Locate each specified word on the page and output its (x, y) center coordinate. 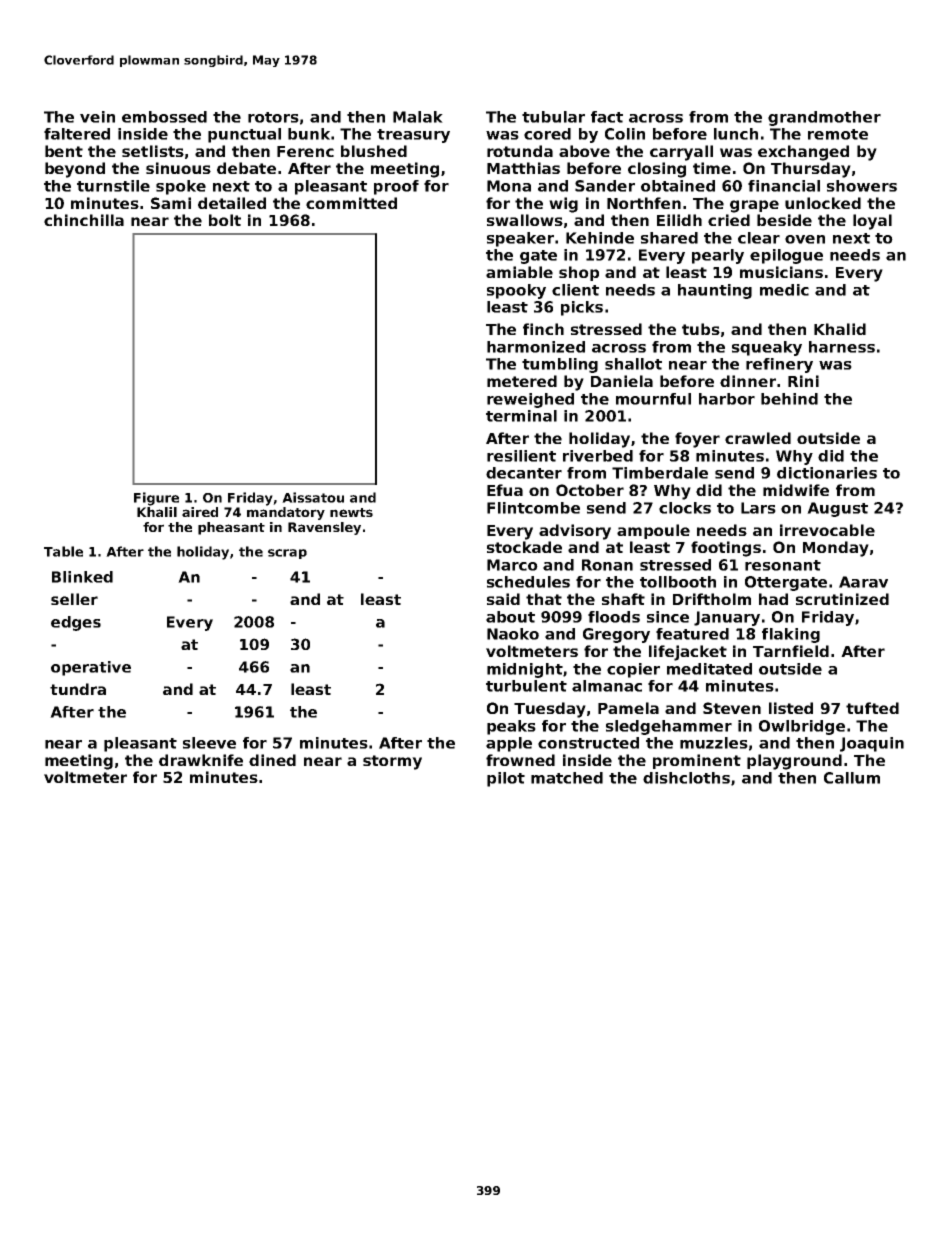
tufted (872, 708)
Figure (156, 499)
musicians (781, 272)
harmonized (536, 347)
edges (76, 623)
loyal (872, 222)
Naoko (513, 634)
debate (246, 168)
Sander (605, 186)
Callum (852, 778)
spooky (516, 291)
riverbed (598, 456)
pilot (506, 779)
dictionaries (827, 473)
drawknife (201, 760)
